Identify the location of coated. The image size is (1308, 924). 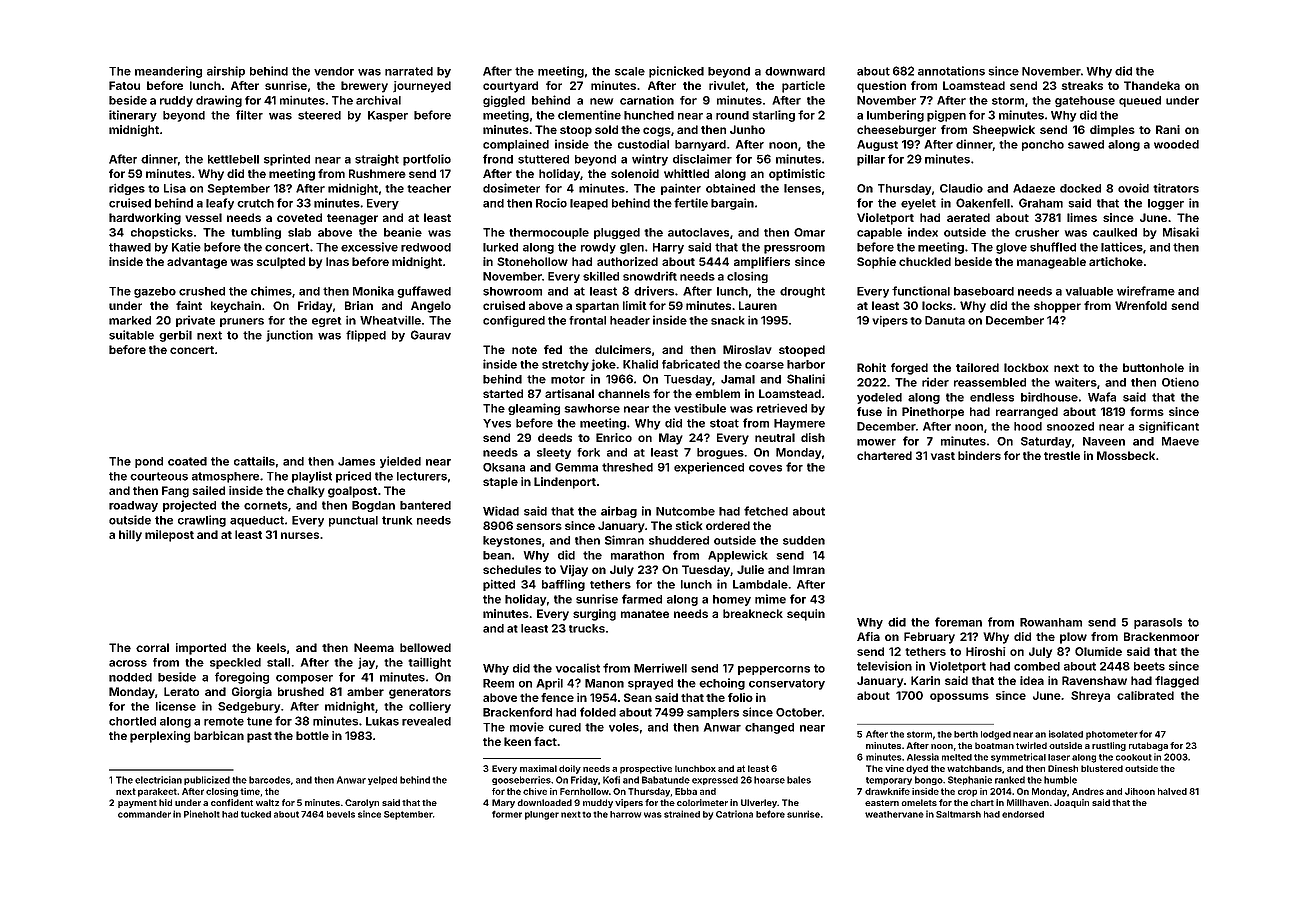
(187, 461).
